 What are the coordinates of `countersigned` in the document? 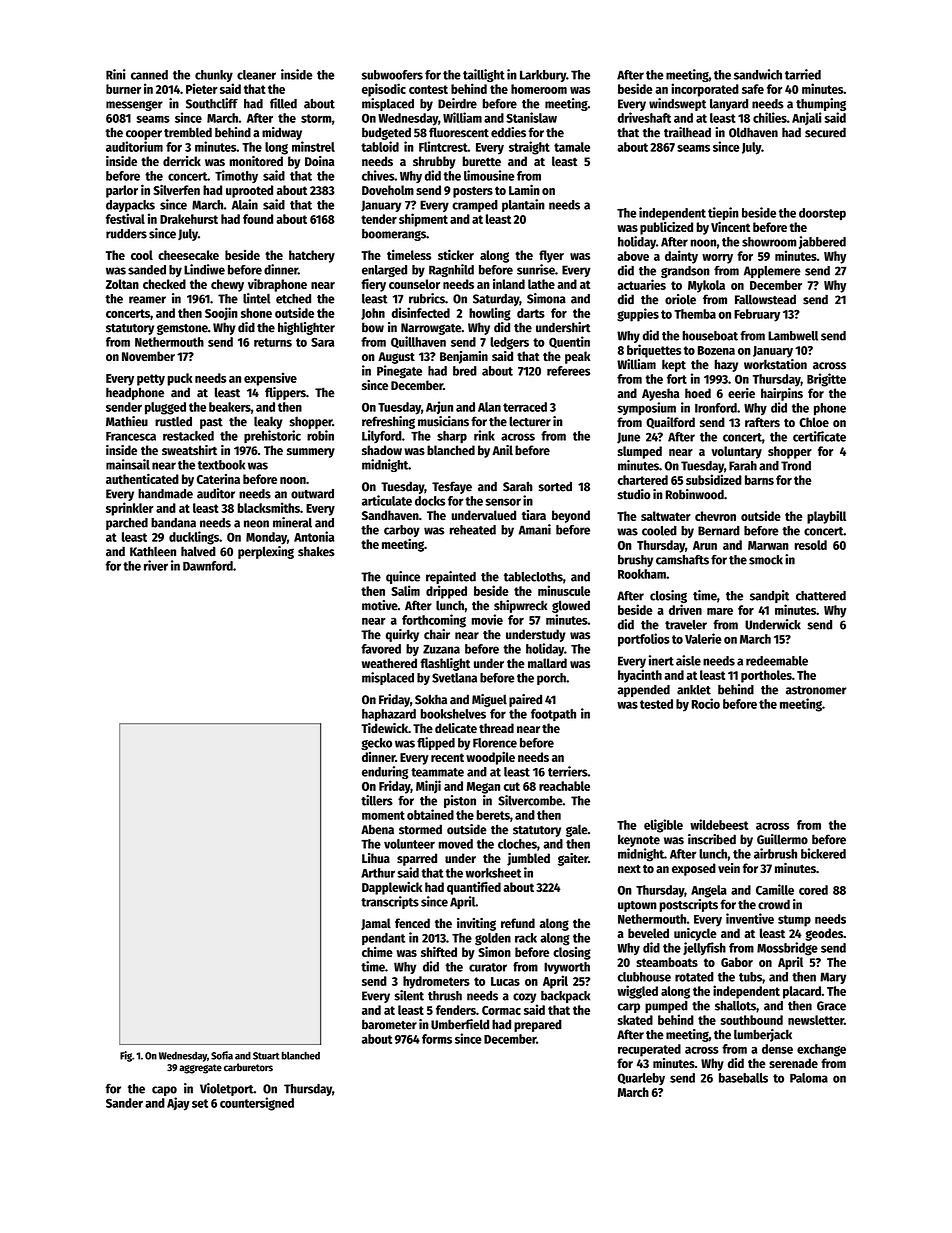 It's located at (257, 1104).
